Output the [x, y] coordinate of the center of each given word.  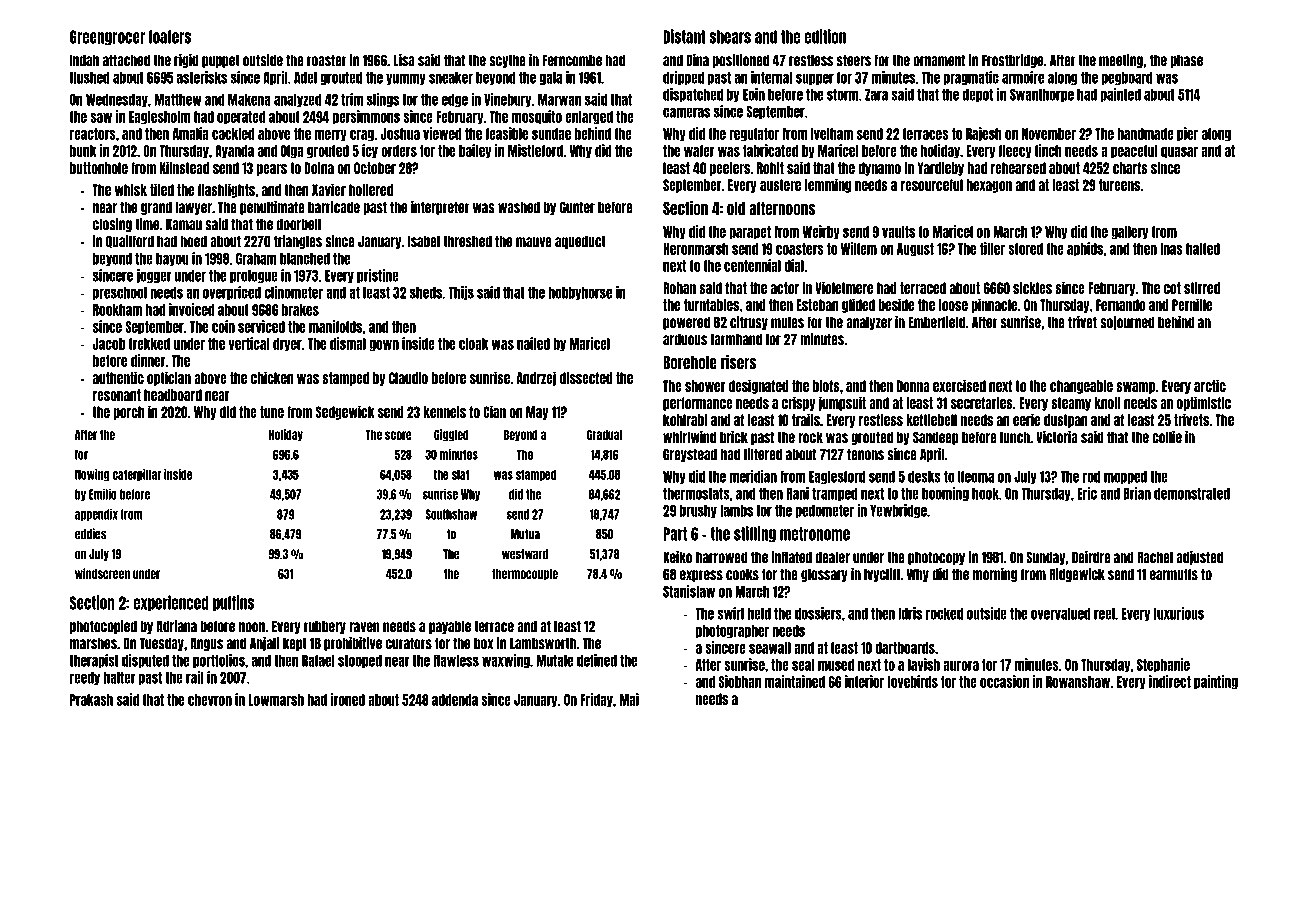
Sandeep [936, 438]
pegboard [1127, 78]
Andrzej [536, 378]
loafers [170, 37]
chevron [210, 700]
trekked [149, 344]
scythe [507, 61]
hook [985, 494]
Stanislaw [689, 591]
